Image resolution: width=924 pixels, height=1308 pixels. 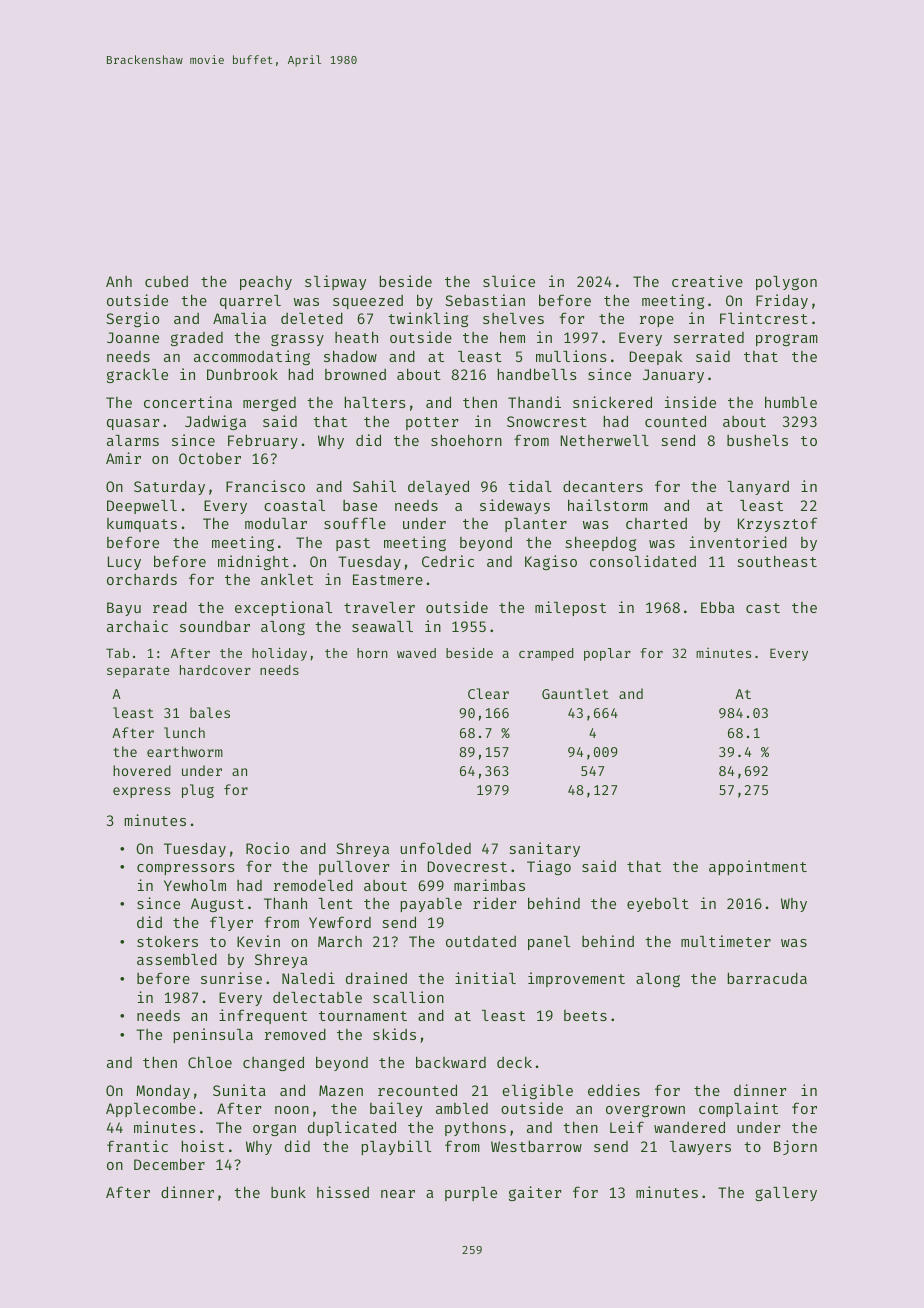 What do you see at coordinates (398, 1194) in the page?
I see `near` at bounding box center [398, 1194].
